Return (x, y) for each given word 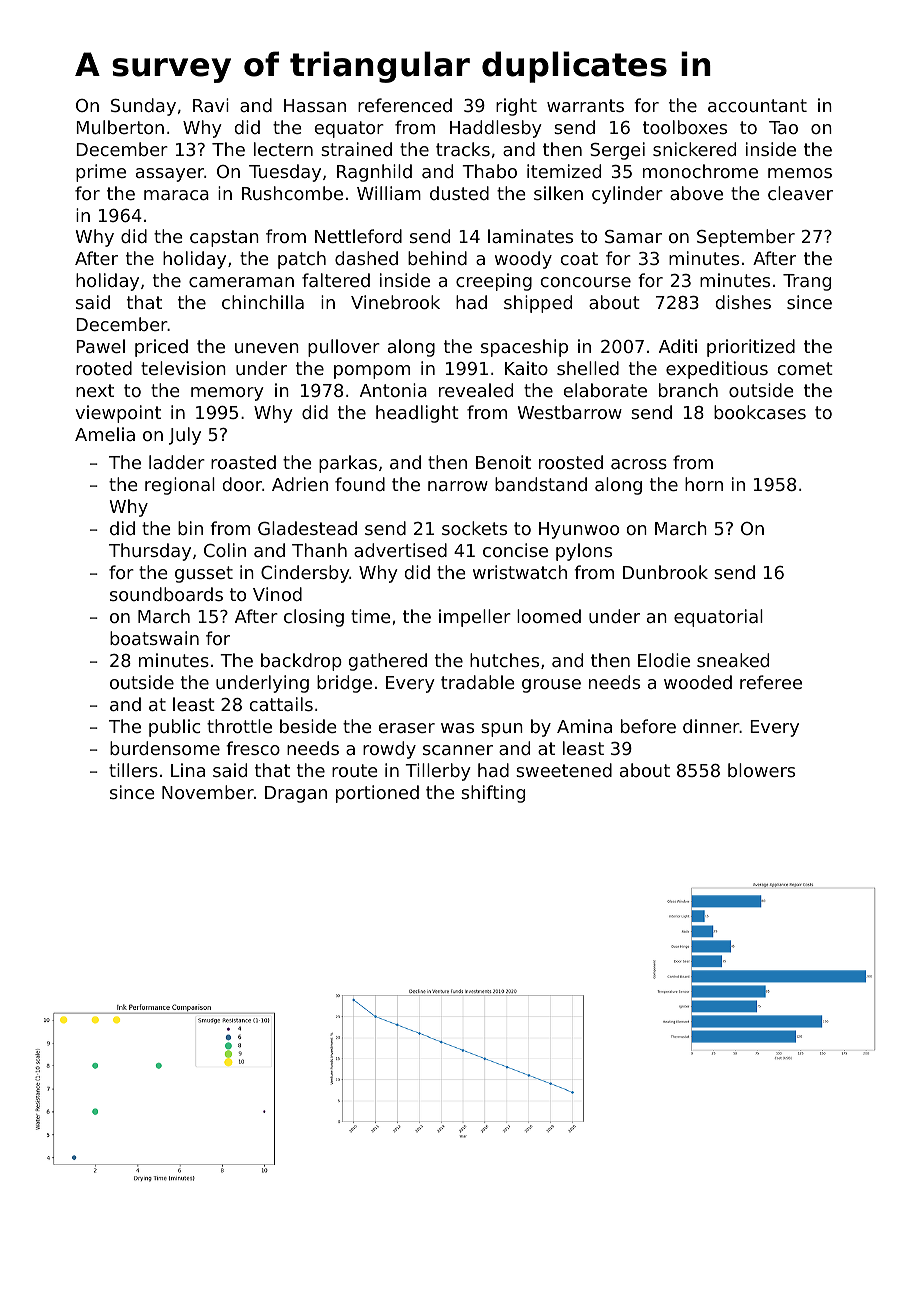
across (639, 464)
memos (800, 173)
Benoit (503, 462)
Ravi (211, 105)
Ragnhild (374, 173)
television (183, 368)
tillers (133, 770)
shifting (493, 794)
